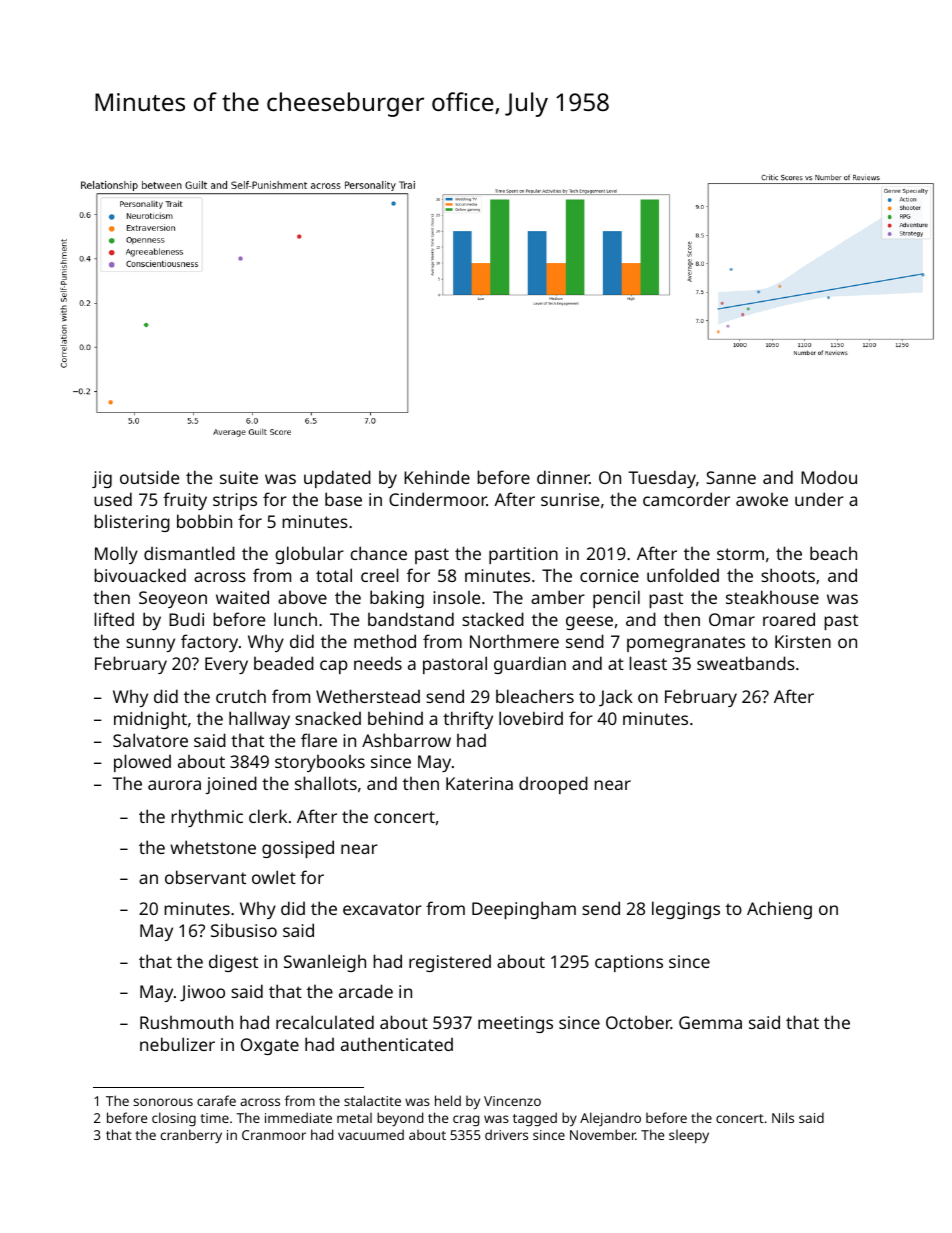  What do you see at coordinates (506, 1134) in the image?
I see `drivers` at bounding box center [506, 1134].
